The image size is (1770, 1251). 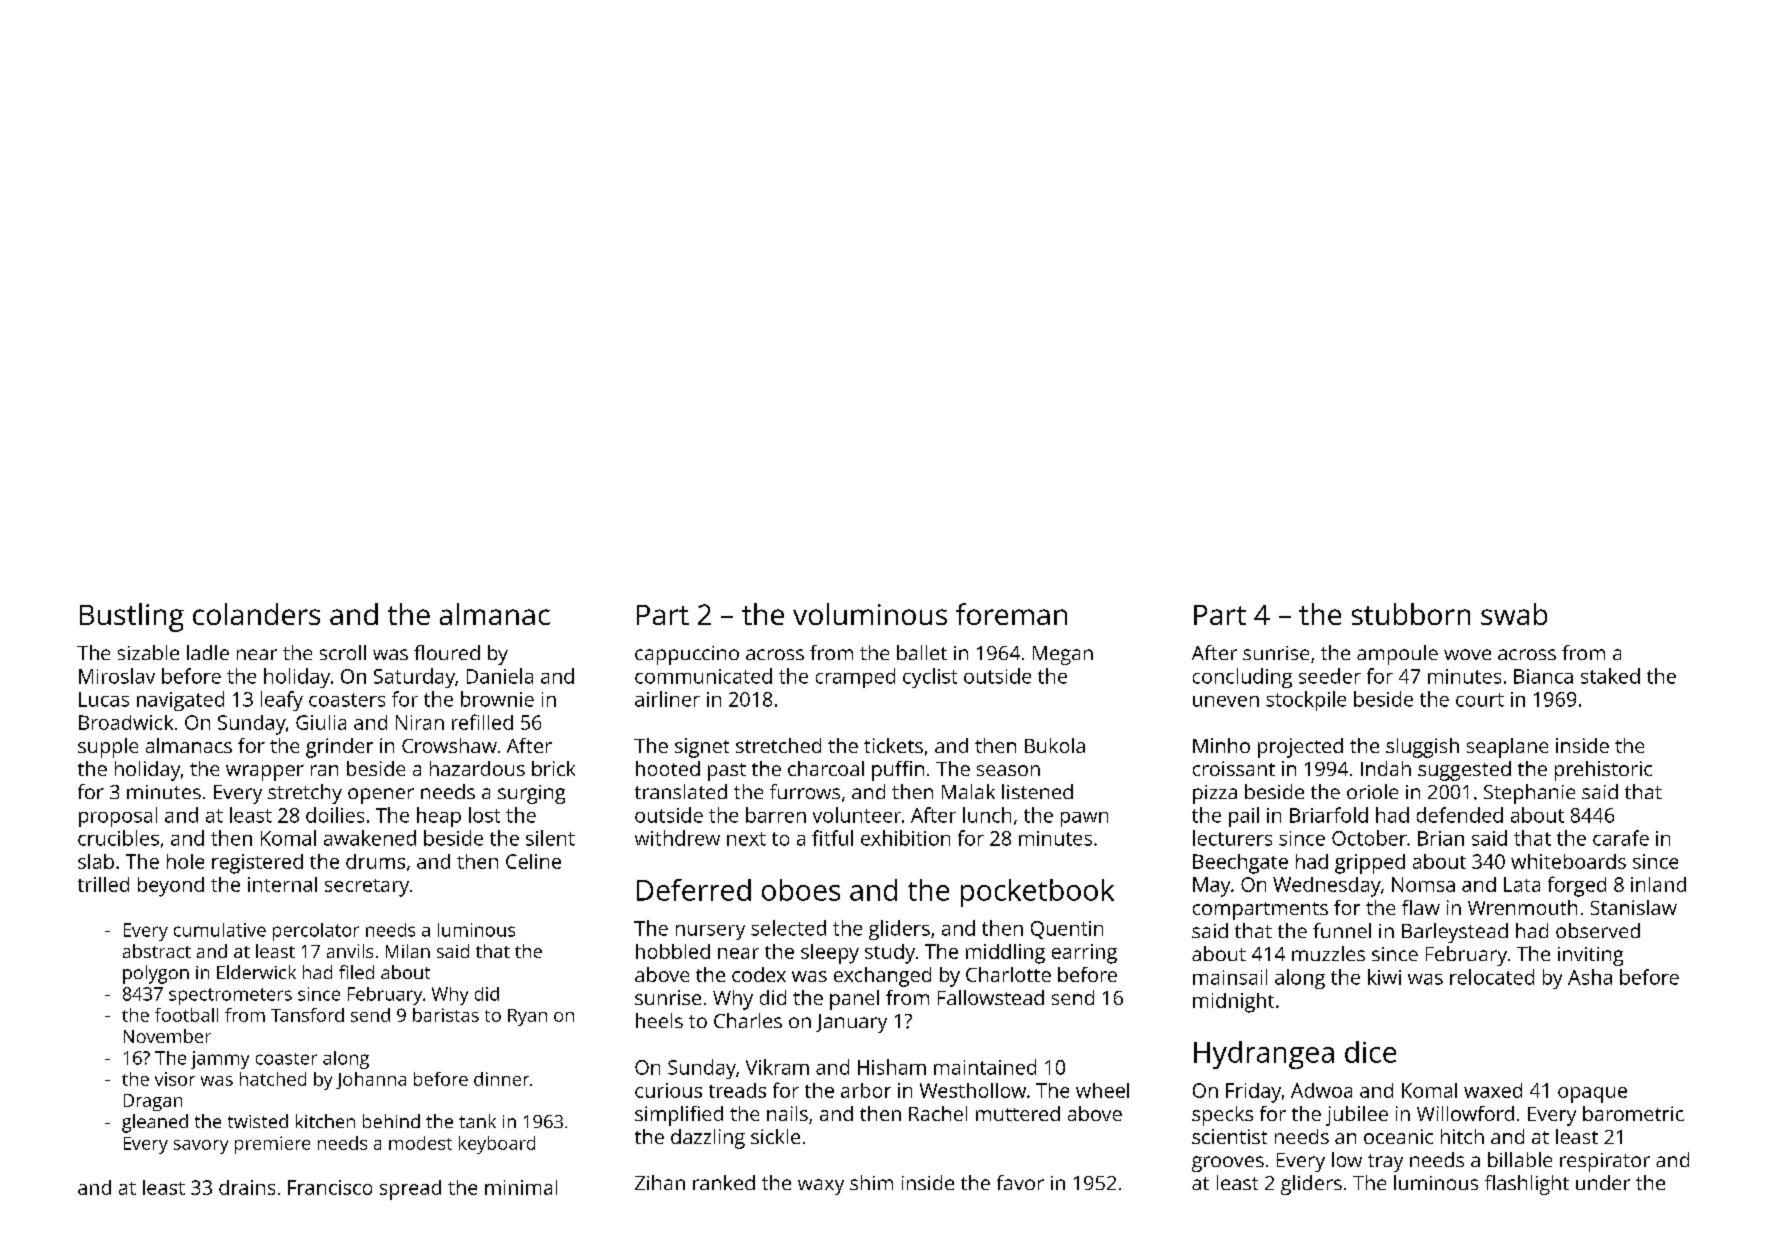 I want to click on prehistoric, so click(x=1603, y=771).
